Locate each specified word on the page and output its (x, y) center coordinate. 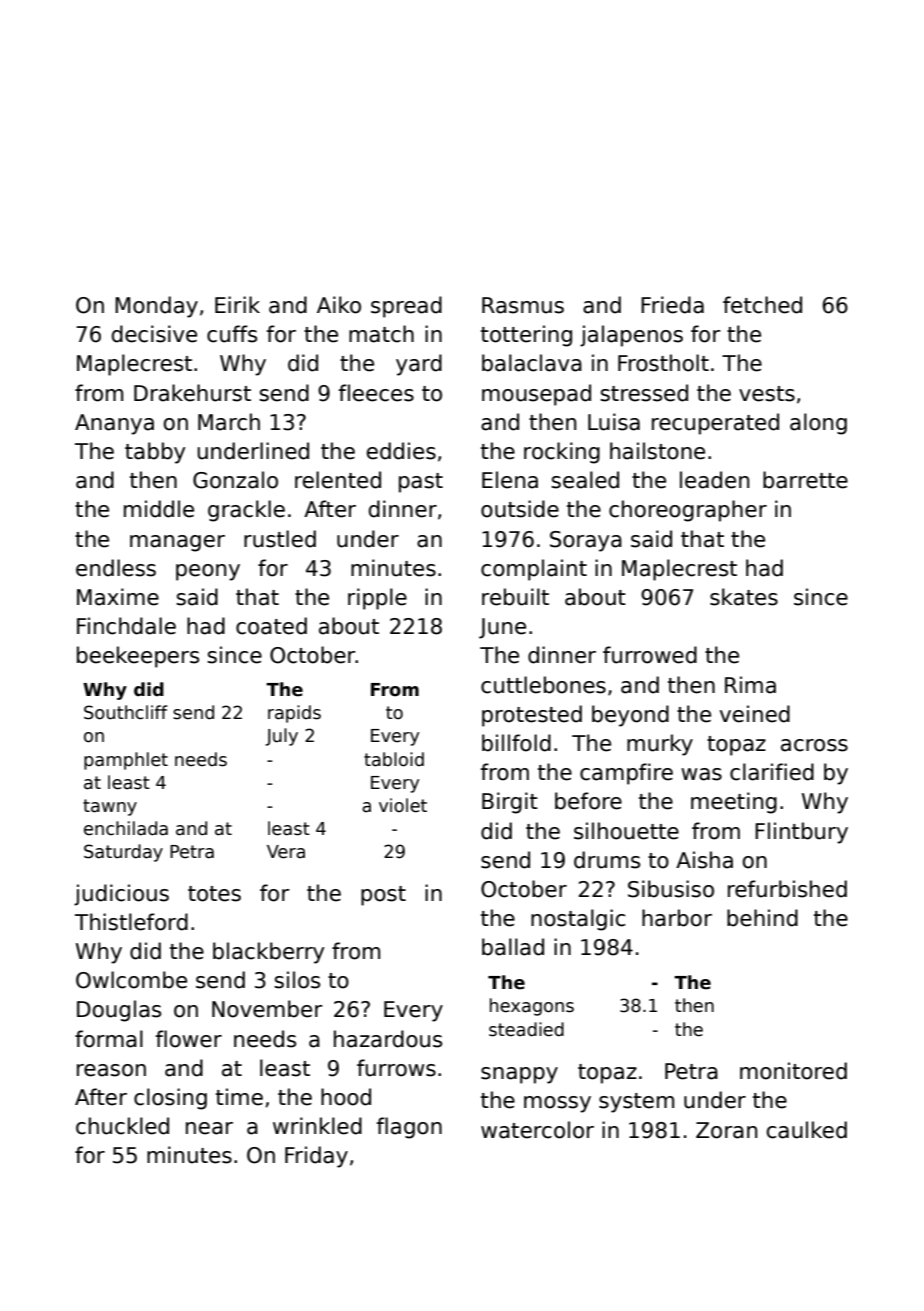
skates (744, 597)
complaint (534, 570)
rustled (280, 539)
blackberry (268, 953)
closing (170, 1099)
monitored (793, 1071)
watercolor (537, 1130)
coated (271, 626)
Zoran (726, 1130)
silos (297, 980)
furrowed (650, 655)
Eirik (237, 304)
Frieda (672, 305)
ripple (377, 599)
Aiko (339, 305)
